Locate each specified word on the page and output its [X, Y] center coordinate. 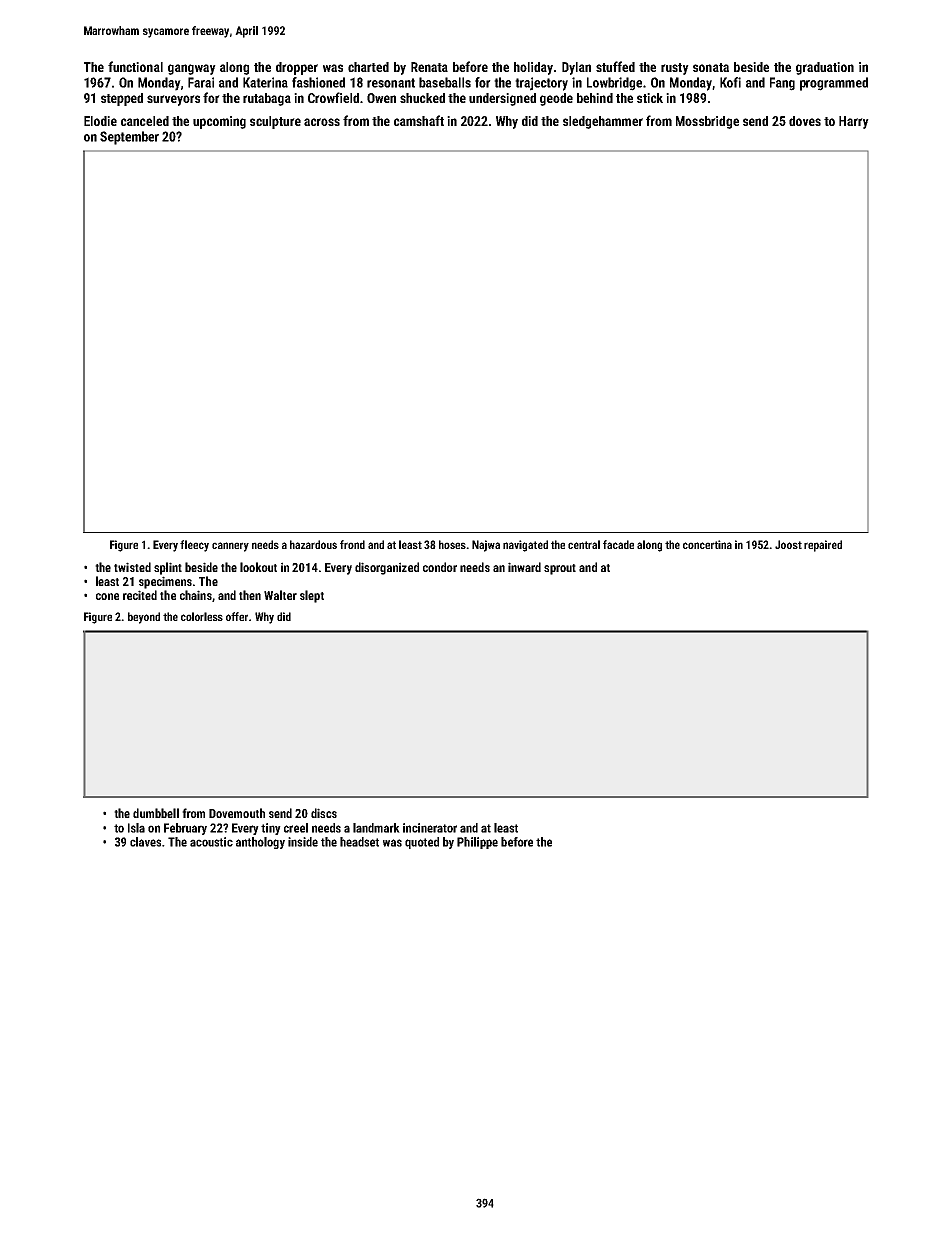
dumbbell [156, 813]
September [129, 138]
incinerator [430, 828]
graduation [825, 68]
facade [618, 544]
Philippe [477, 843]
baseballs [445, 82]
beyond [144, 618]
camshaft [419, 120]
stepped [122, 99]
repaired [823, 546]
